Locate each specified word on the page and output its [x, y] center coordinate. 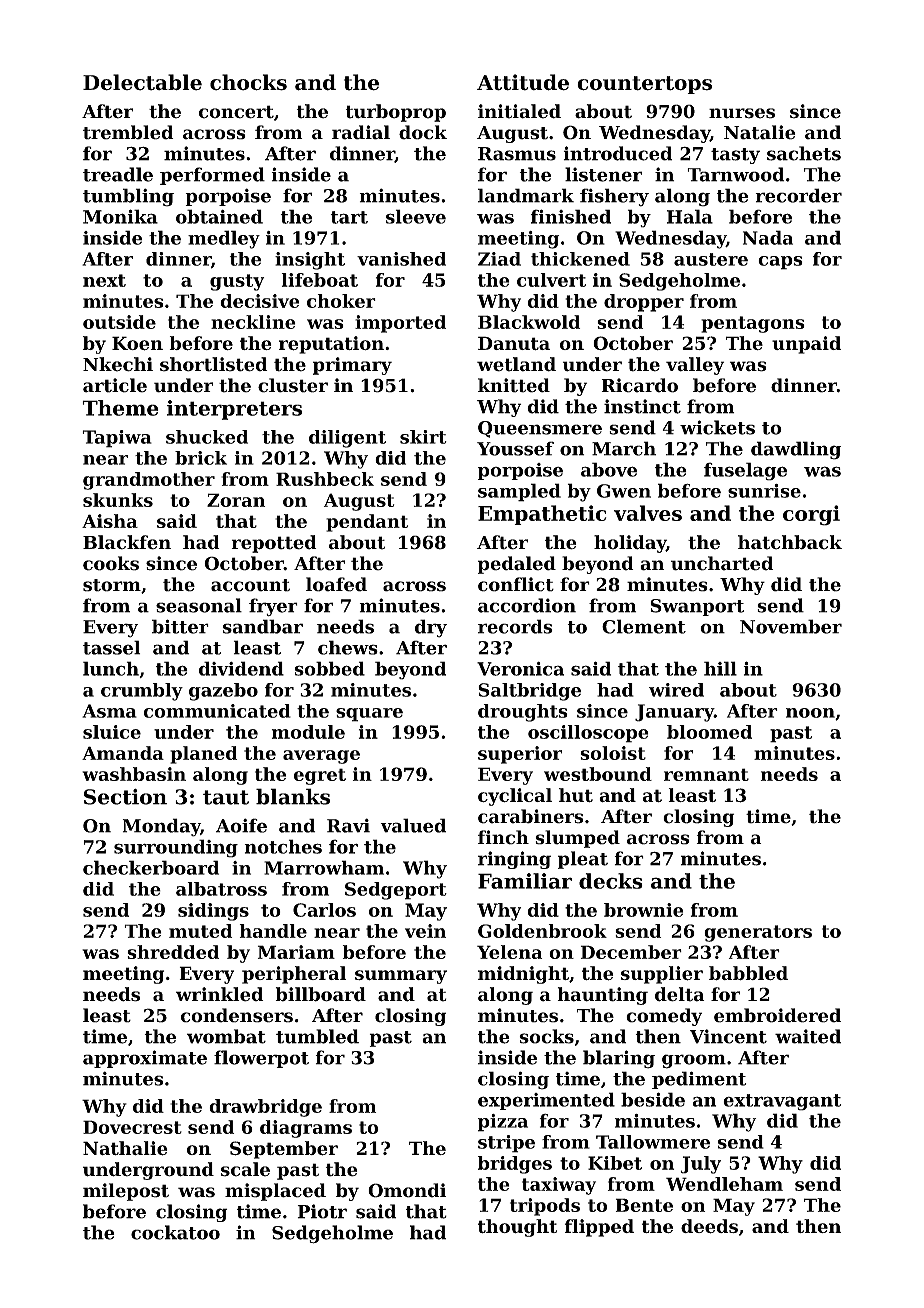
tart [349, 217]
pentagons [753, 324]
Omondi [407, 1190]
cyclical [515, 797]
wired [676, 690]
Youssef [515, 448]
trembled [128, 132]
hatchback [790, 542]
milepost [126, 1192]
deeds [709, 1226]
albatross [221, 889]
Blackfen [127, 542]
